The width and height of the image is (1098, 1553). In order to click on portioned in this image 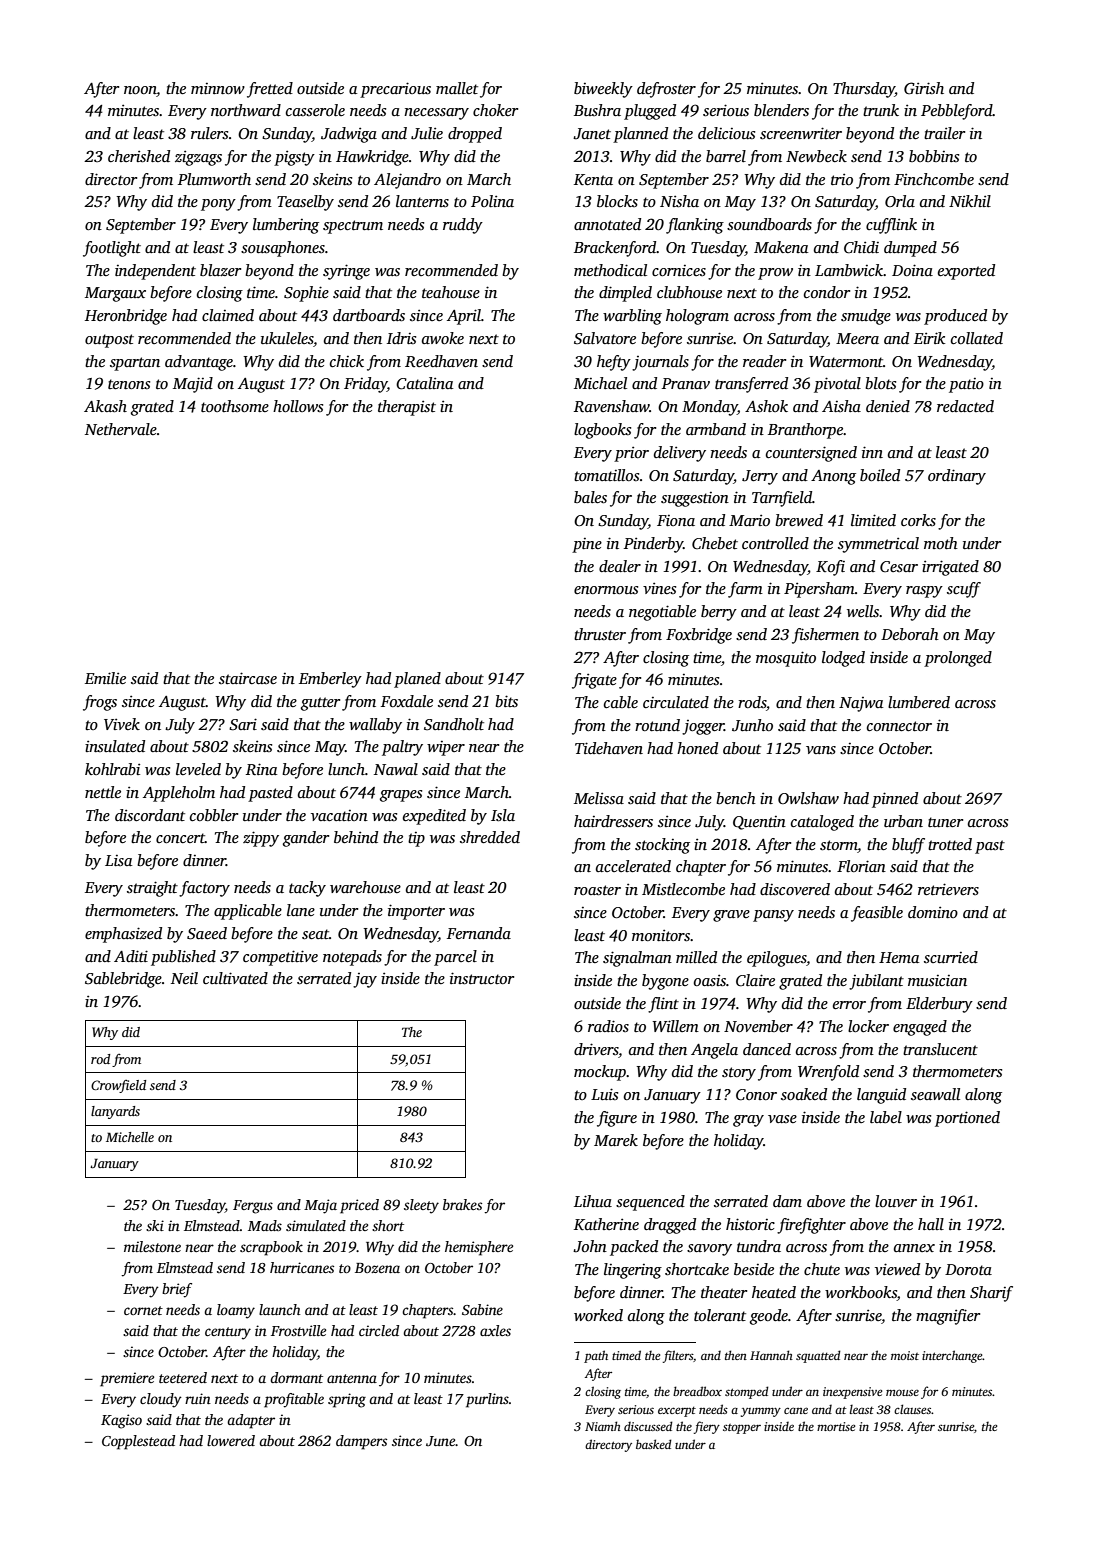, I will do `click(967, 1119)`.
